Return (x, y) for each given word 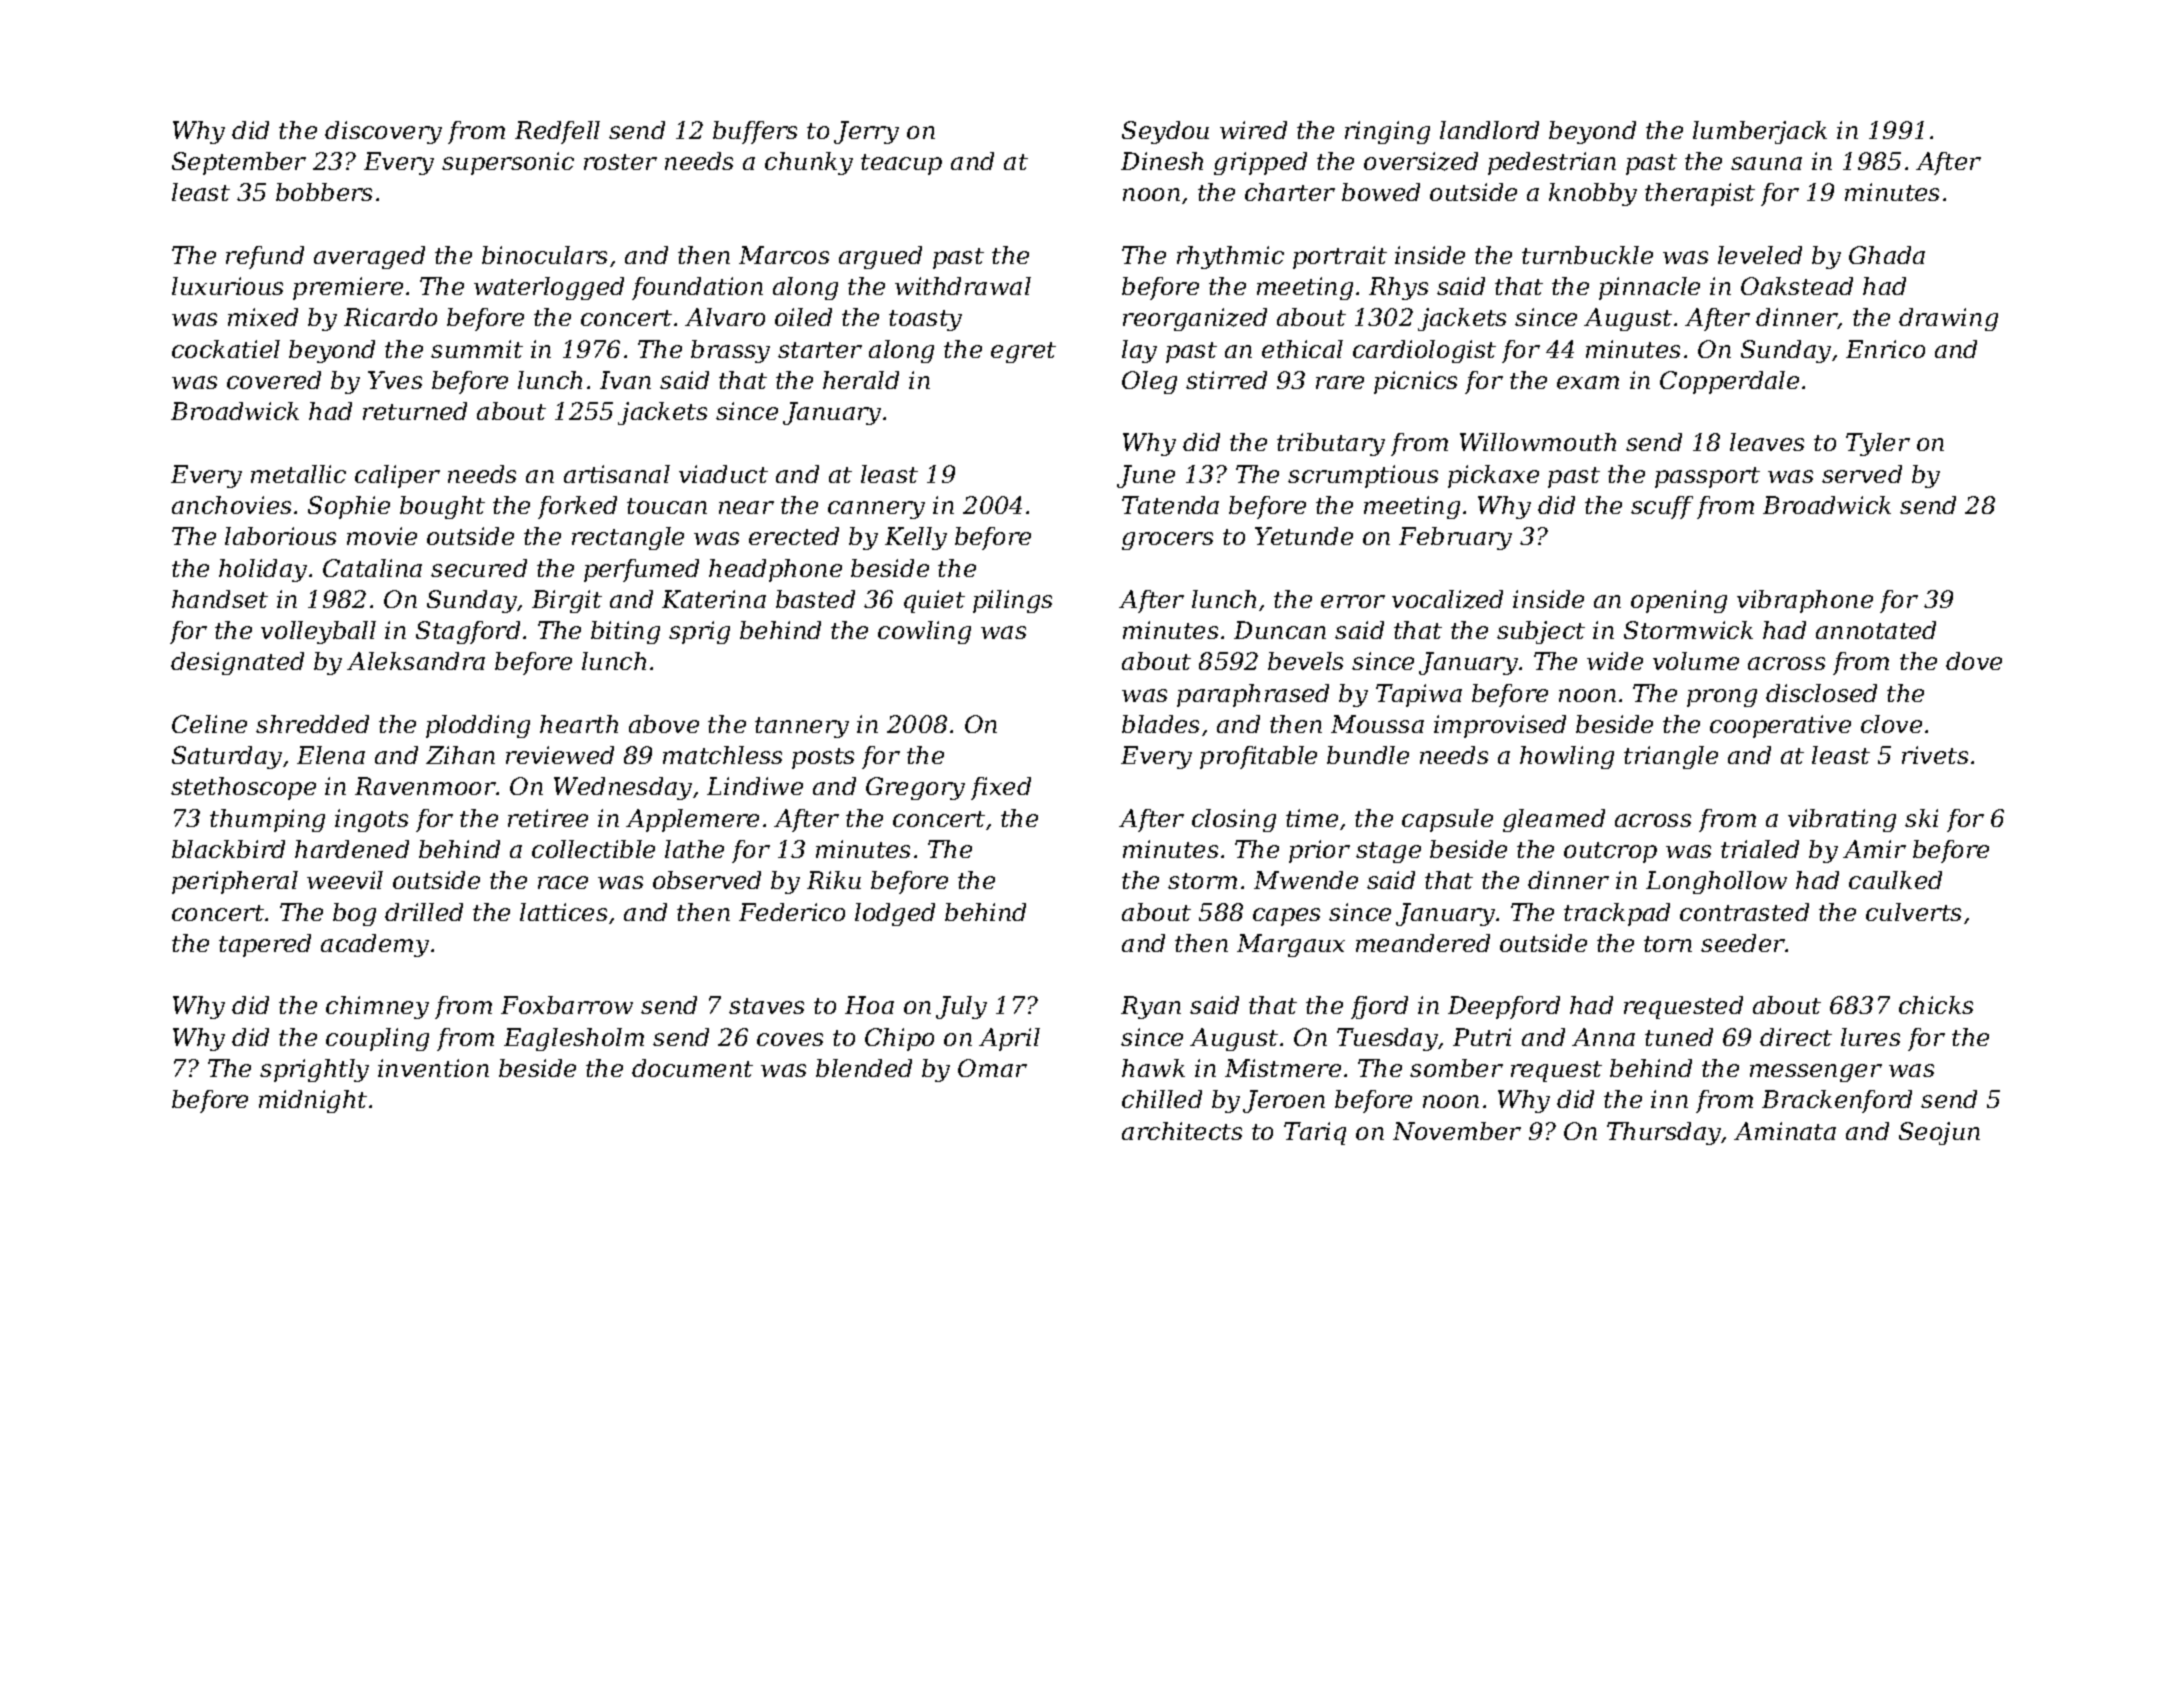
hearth (579, 724)
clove (1891, 724)
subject (1541, 632)
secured (479, 568)
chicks (1936, 1005)
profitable (1258, 757)
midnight (313, 1101)
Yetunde (1304, 536)
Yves (395, 380)
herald (861, 380)
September (239, 163)
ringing (1387, 132)
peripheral (235, 882)
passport (1707, 477)
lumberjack (1760, 132)
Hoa (869, 1005)
